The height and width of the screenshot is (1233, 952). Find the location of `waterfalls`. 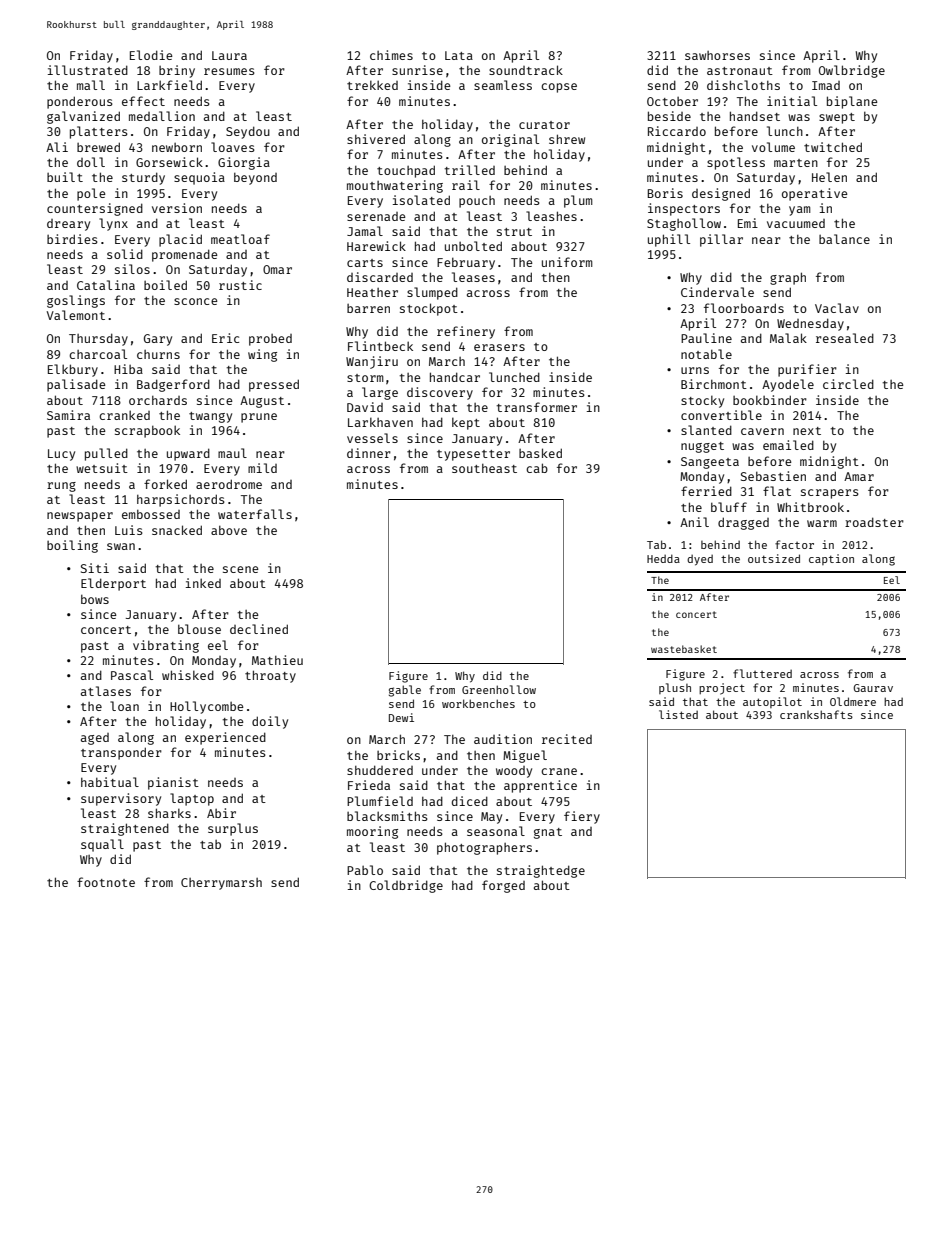

waterfalls is located at coordinates (255, 514).
